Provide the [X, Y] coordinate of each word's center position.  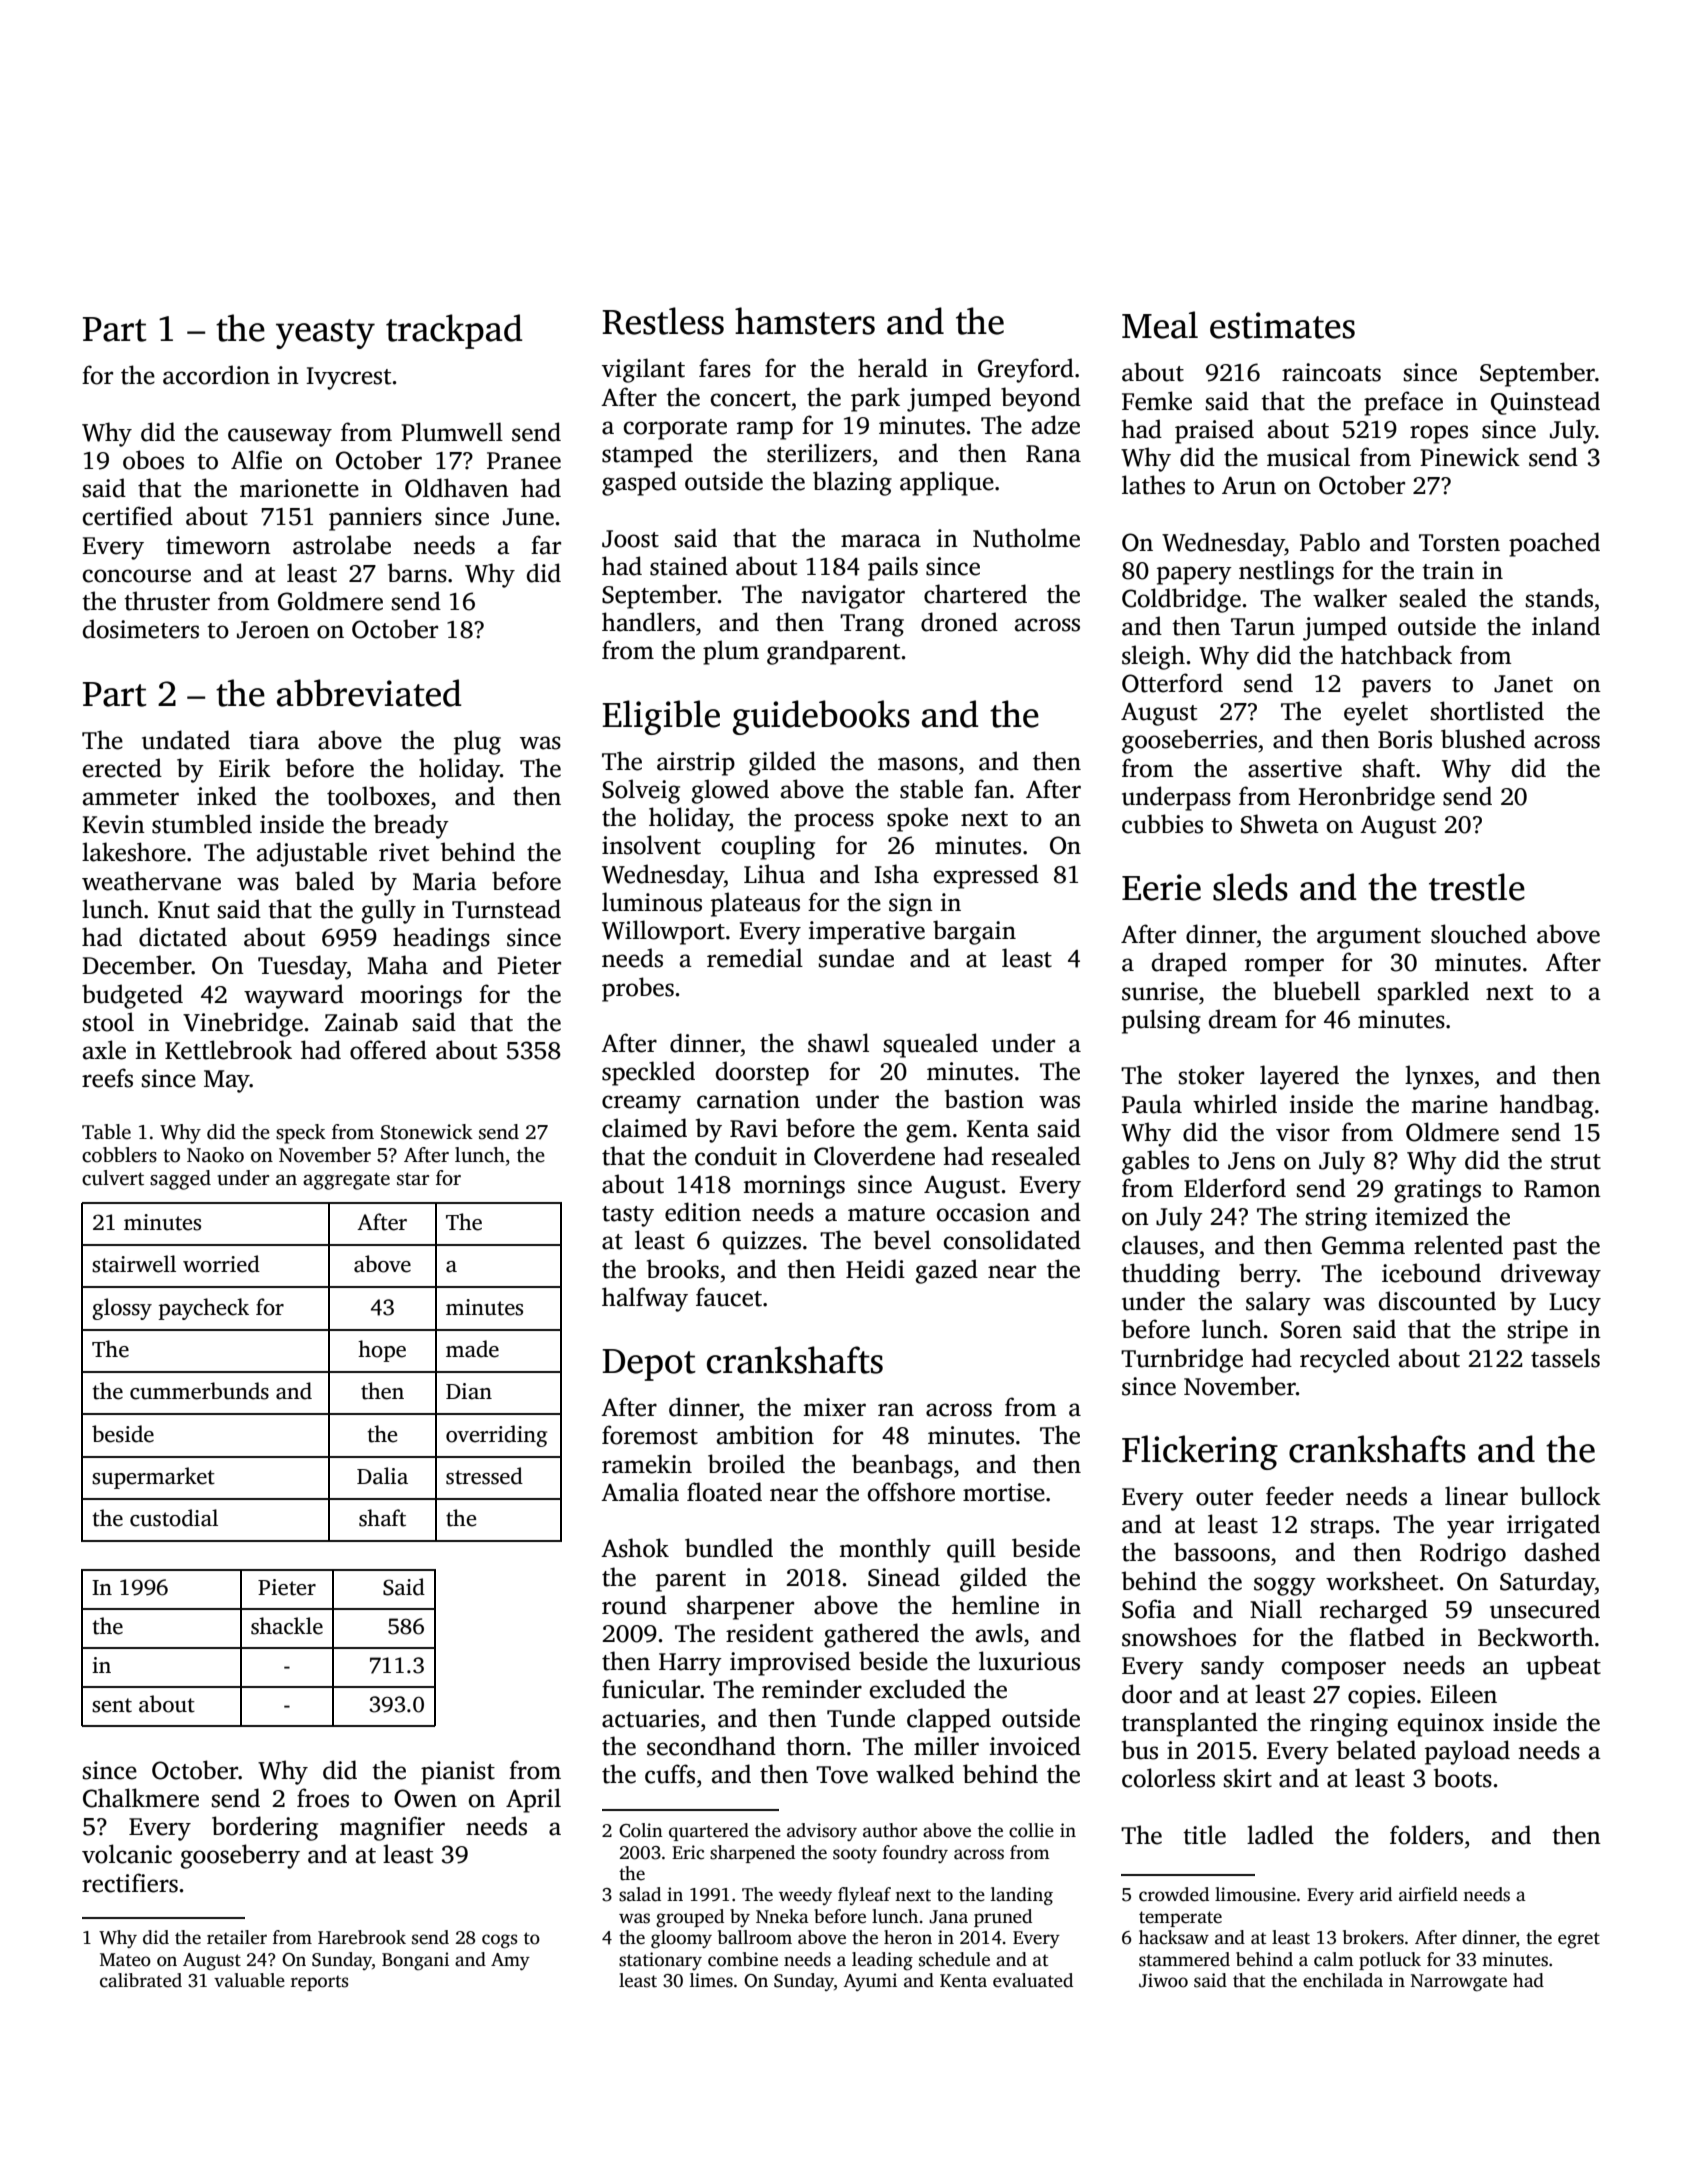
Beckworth [1536, 1637]
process [834, 822]
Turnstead [506, 909]
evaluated [1033, 1980]
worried [221, 1264]
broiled [746, 1464]
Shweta [1280, 824]
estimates [1282, 325]
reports [319, 1983]
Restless [663, 321]
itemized [1422, 1216]
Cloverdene [874, 1156]
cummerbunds [199, 1391]
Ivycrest [348, 378]
